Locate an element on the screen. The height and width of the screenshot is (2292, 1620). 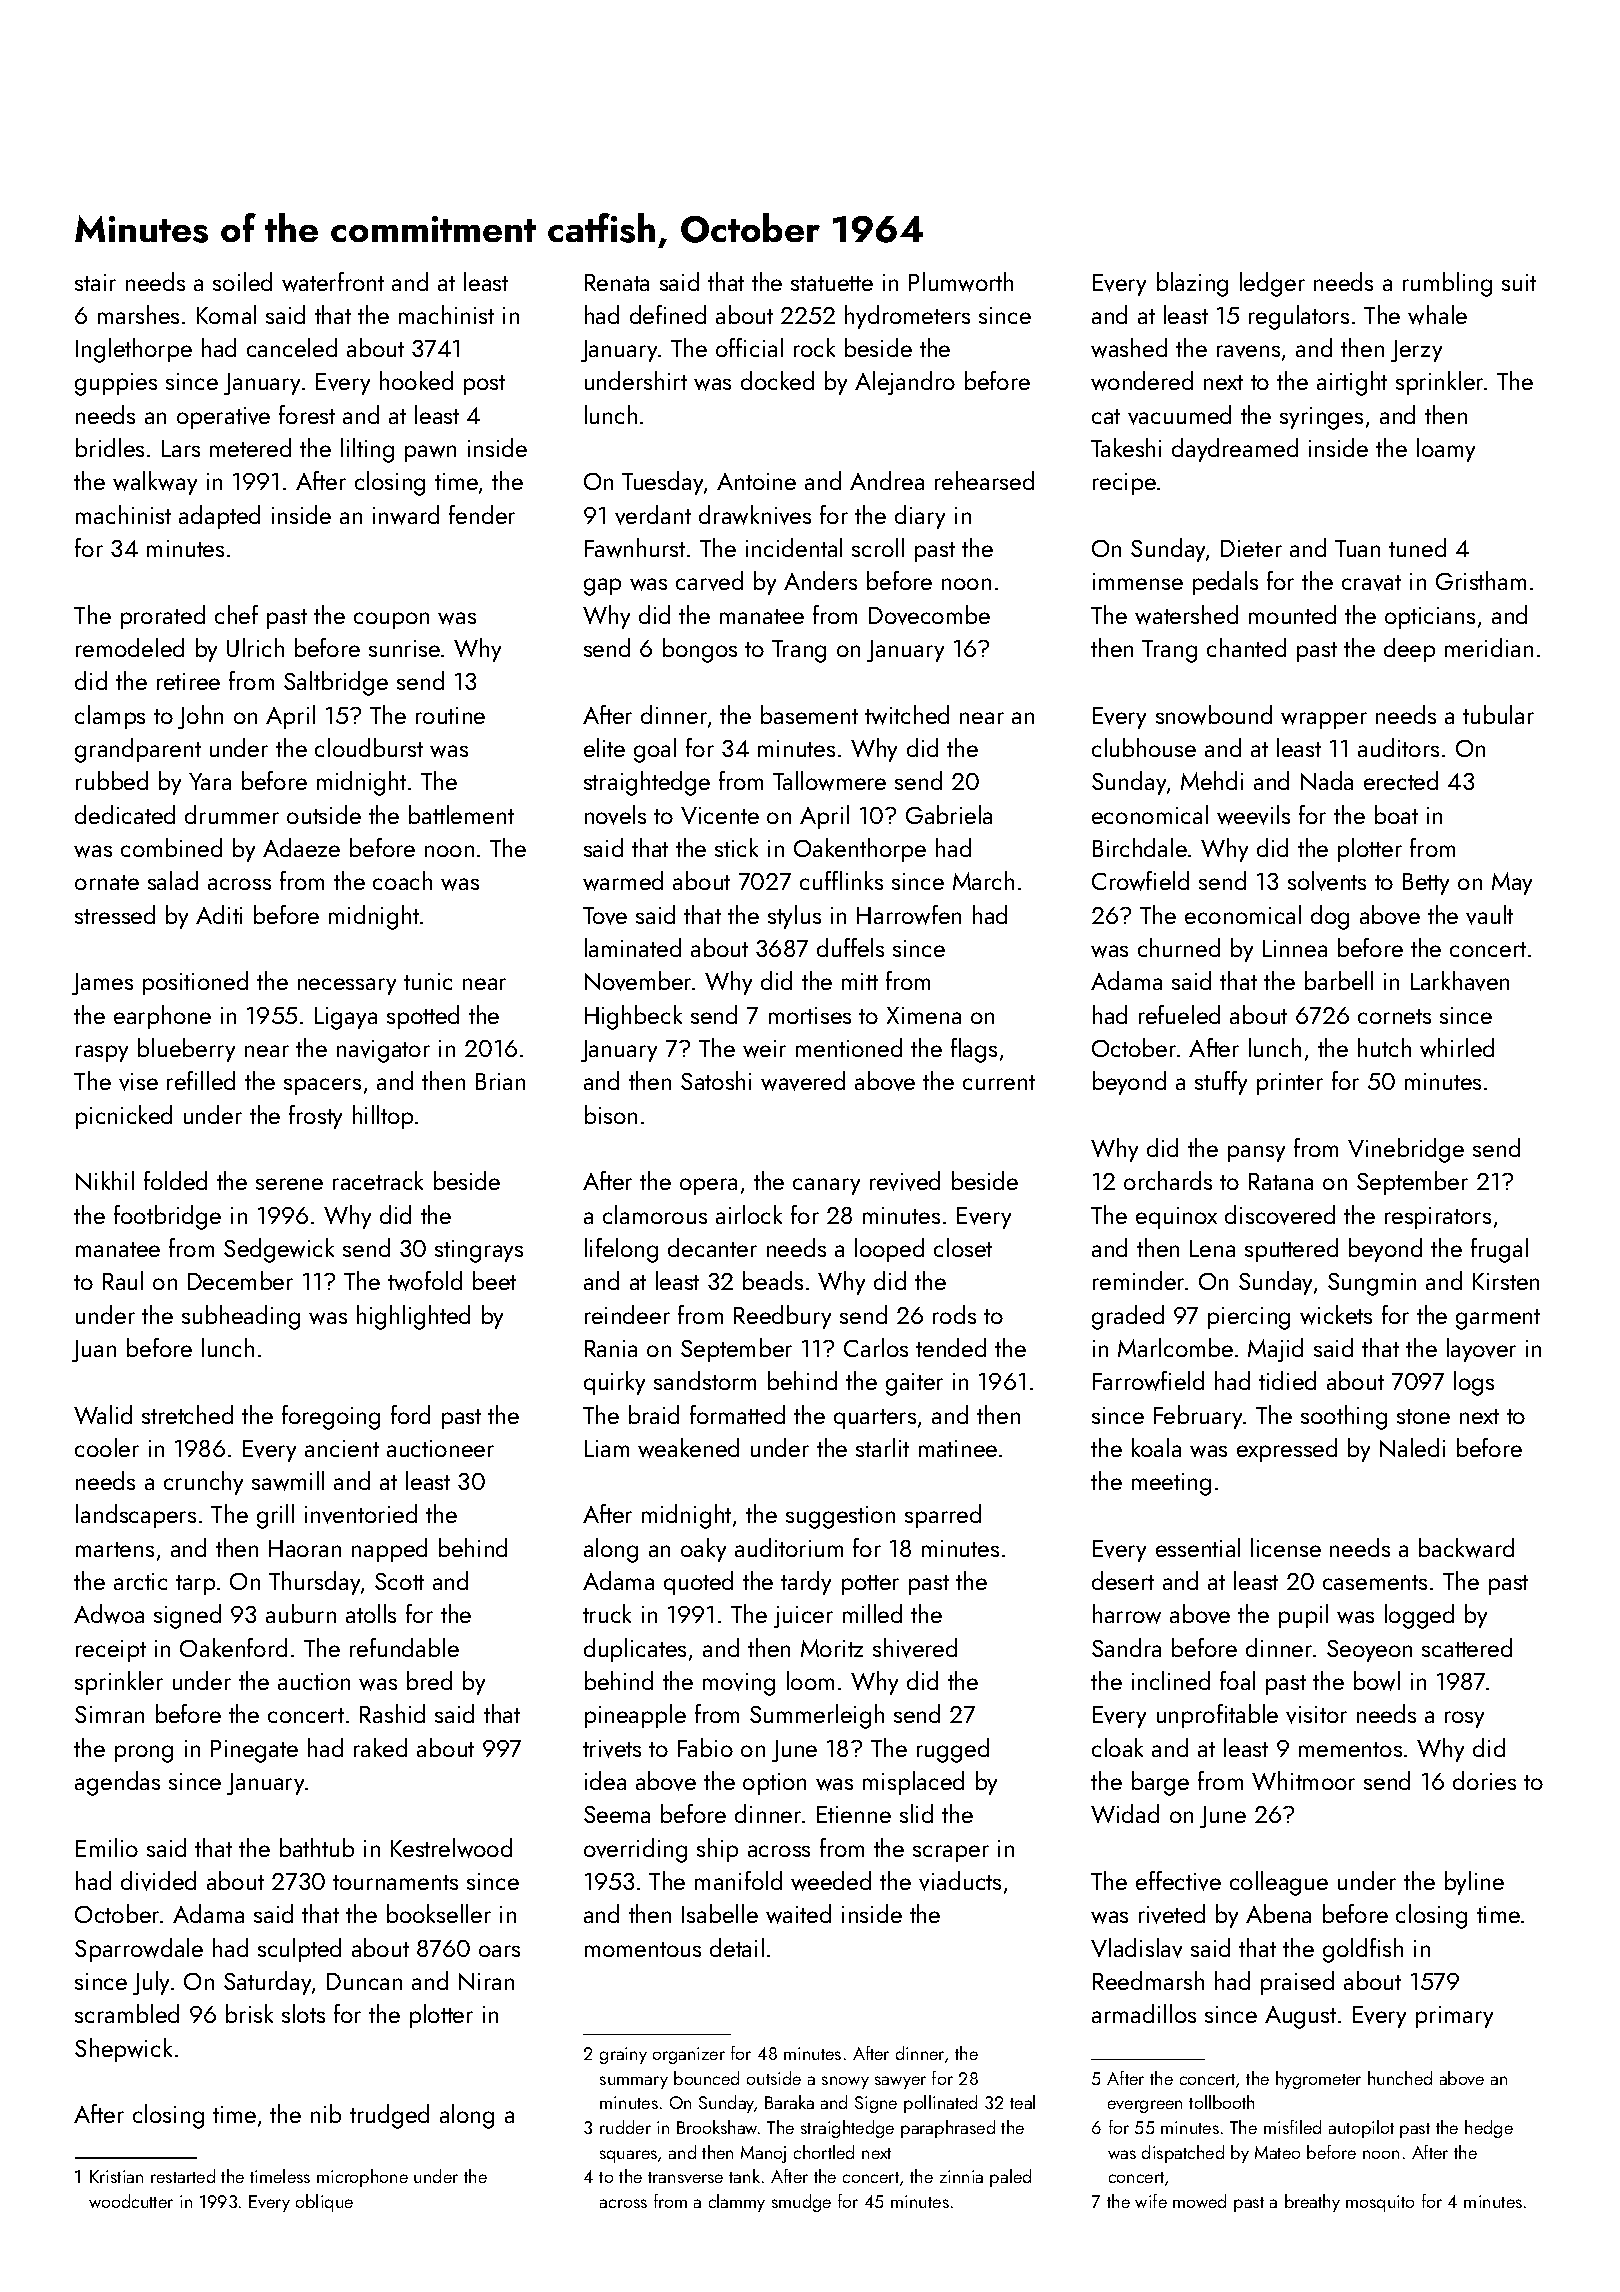
brisk is located at coordinates (249, 2013).
